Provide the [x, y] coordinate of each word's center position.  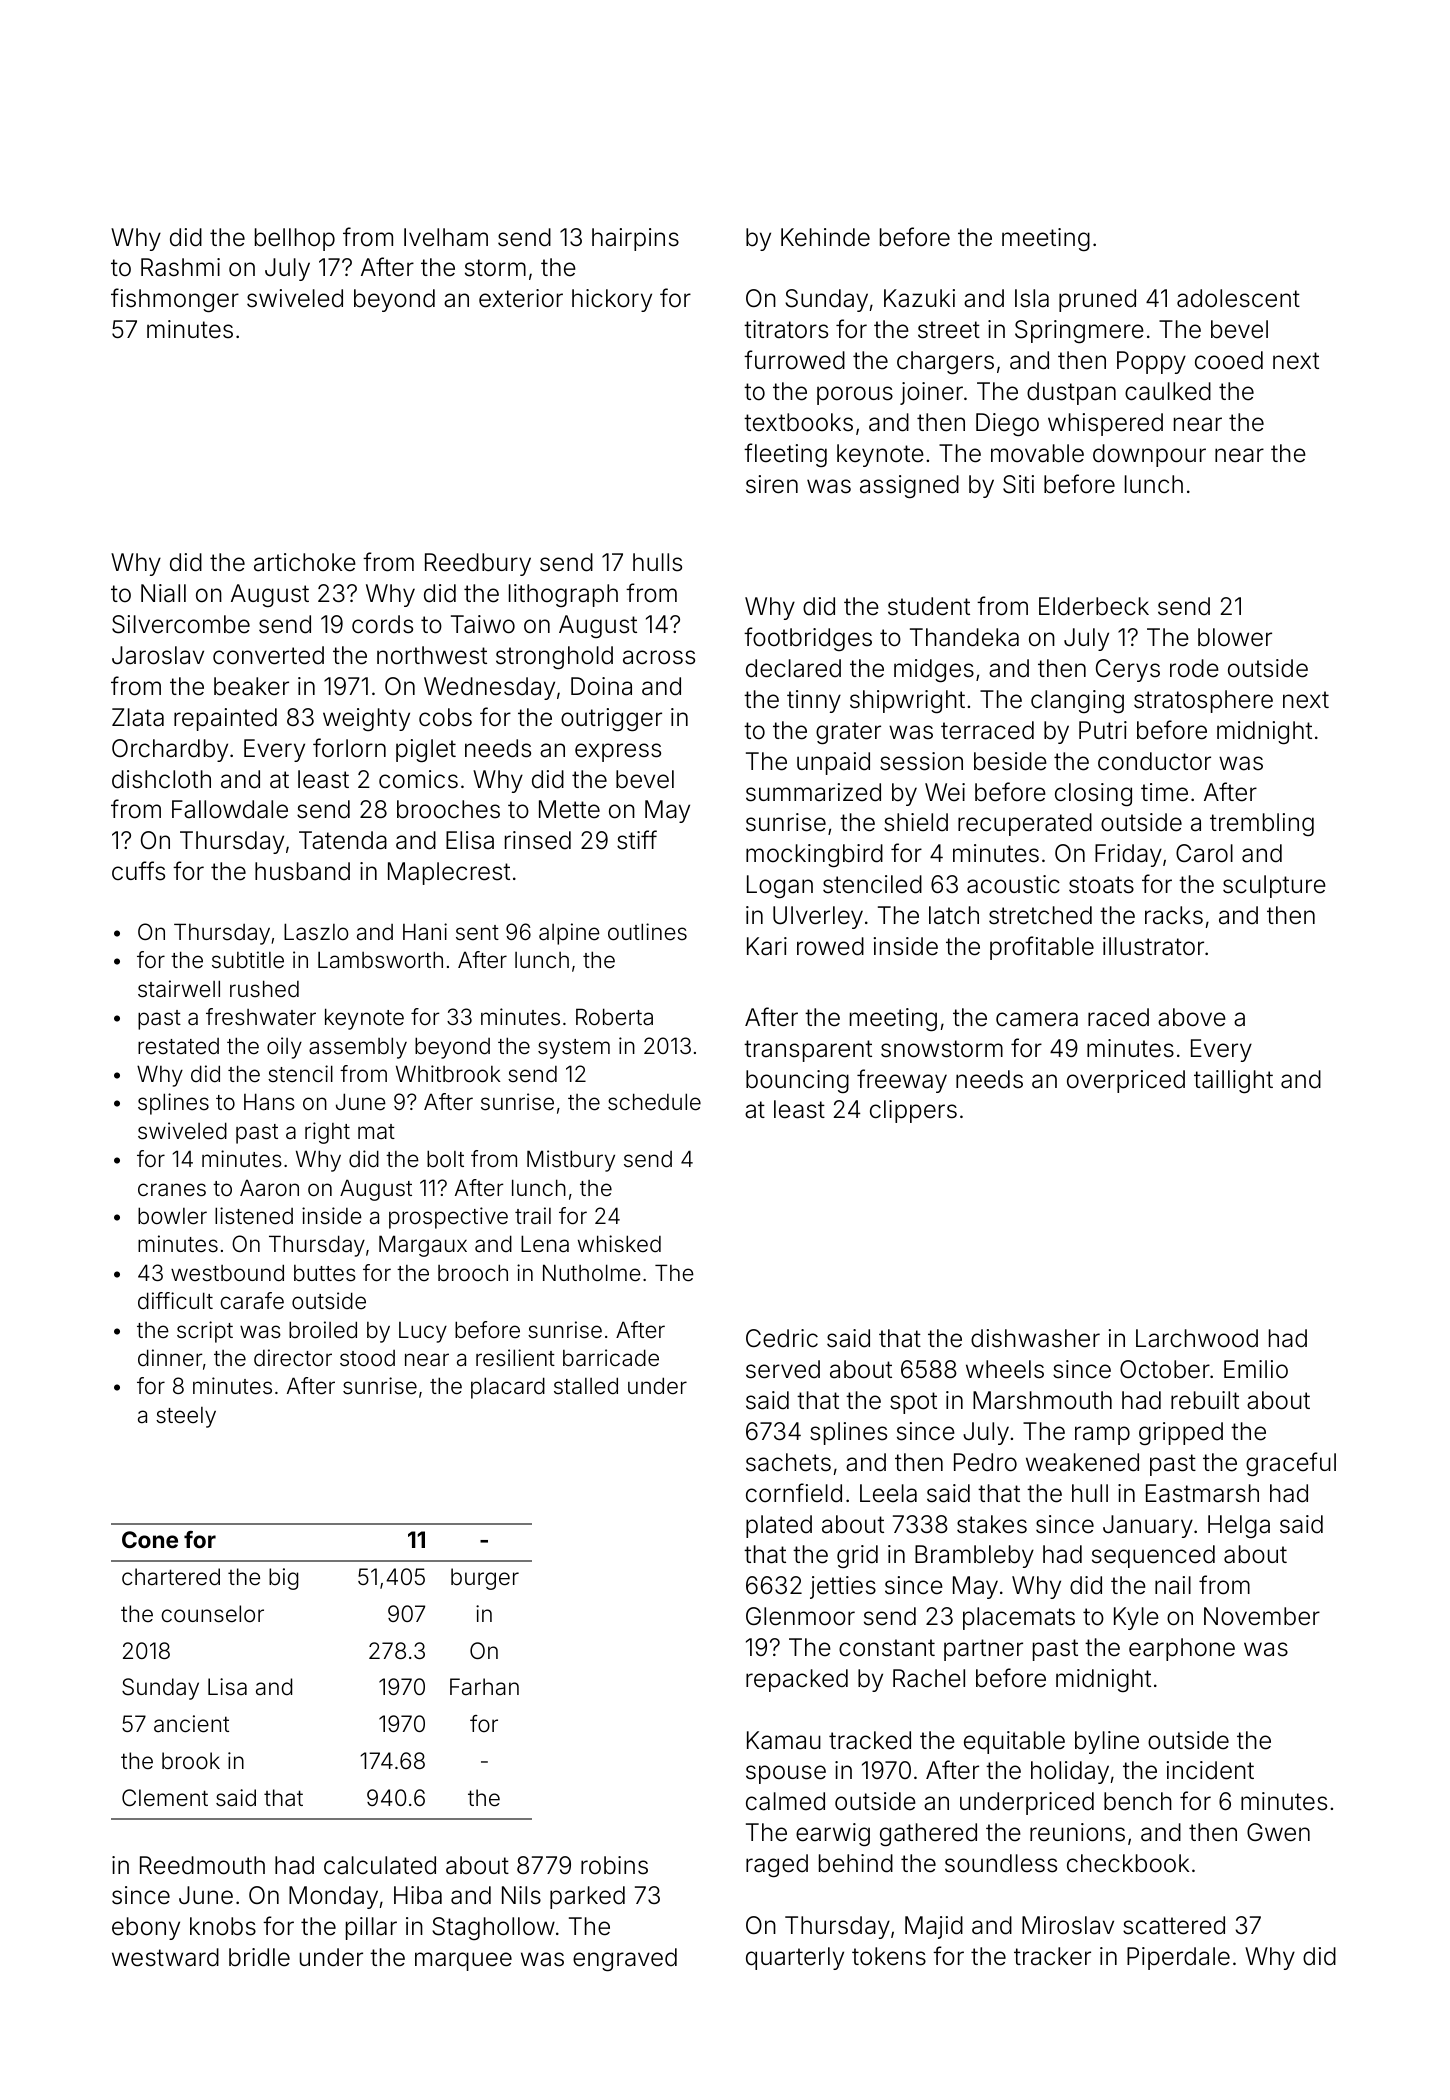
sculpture [1274, 886]
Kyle [1136, 1618]
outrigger [611, 719]
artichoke [305, 562]
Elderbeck [1094, 606]
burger [485, 1579]
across [659, 657]
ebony [146, 1928]
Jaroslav [158, 655]
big [283, 1579]
